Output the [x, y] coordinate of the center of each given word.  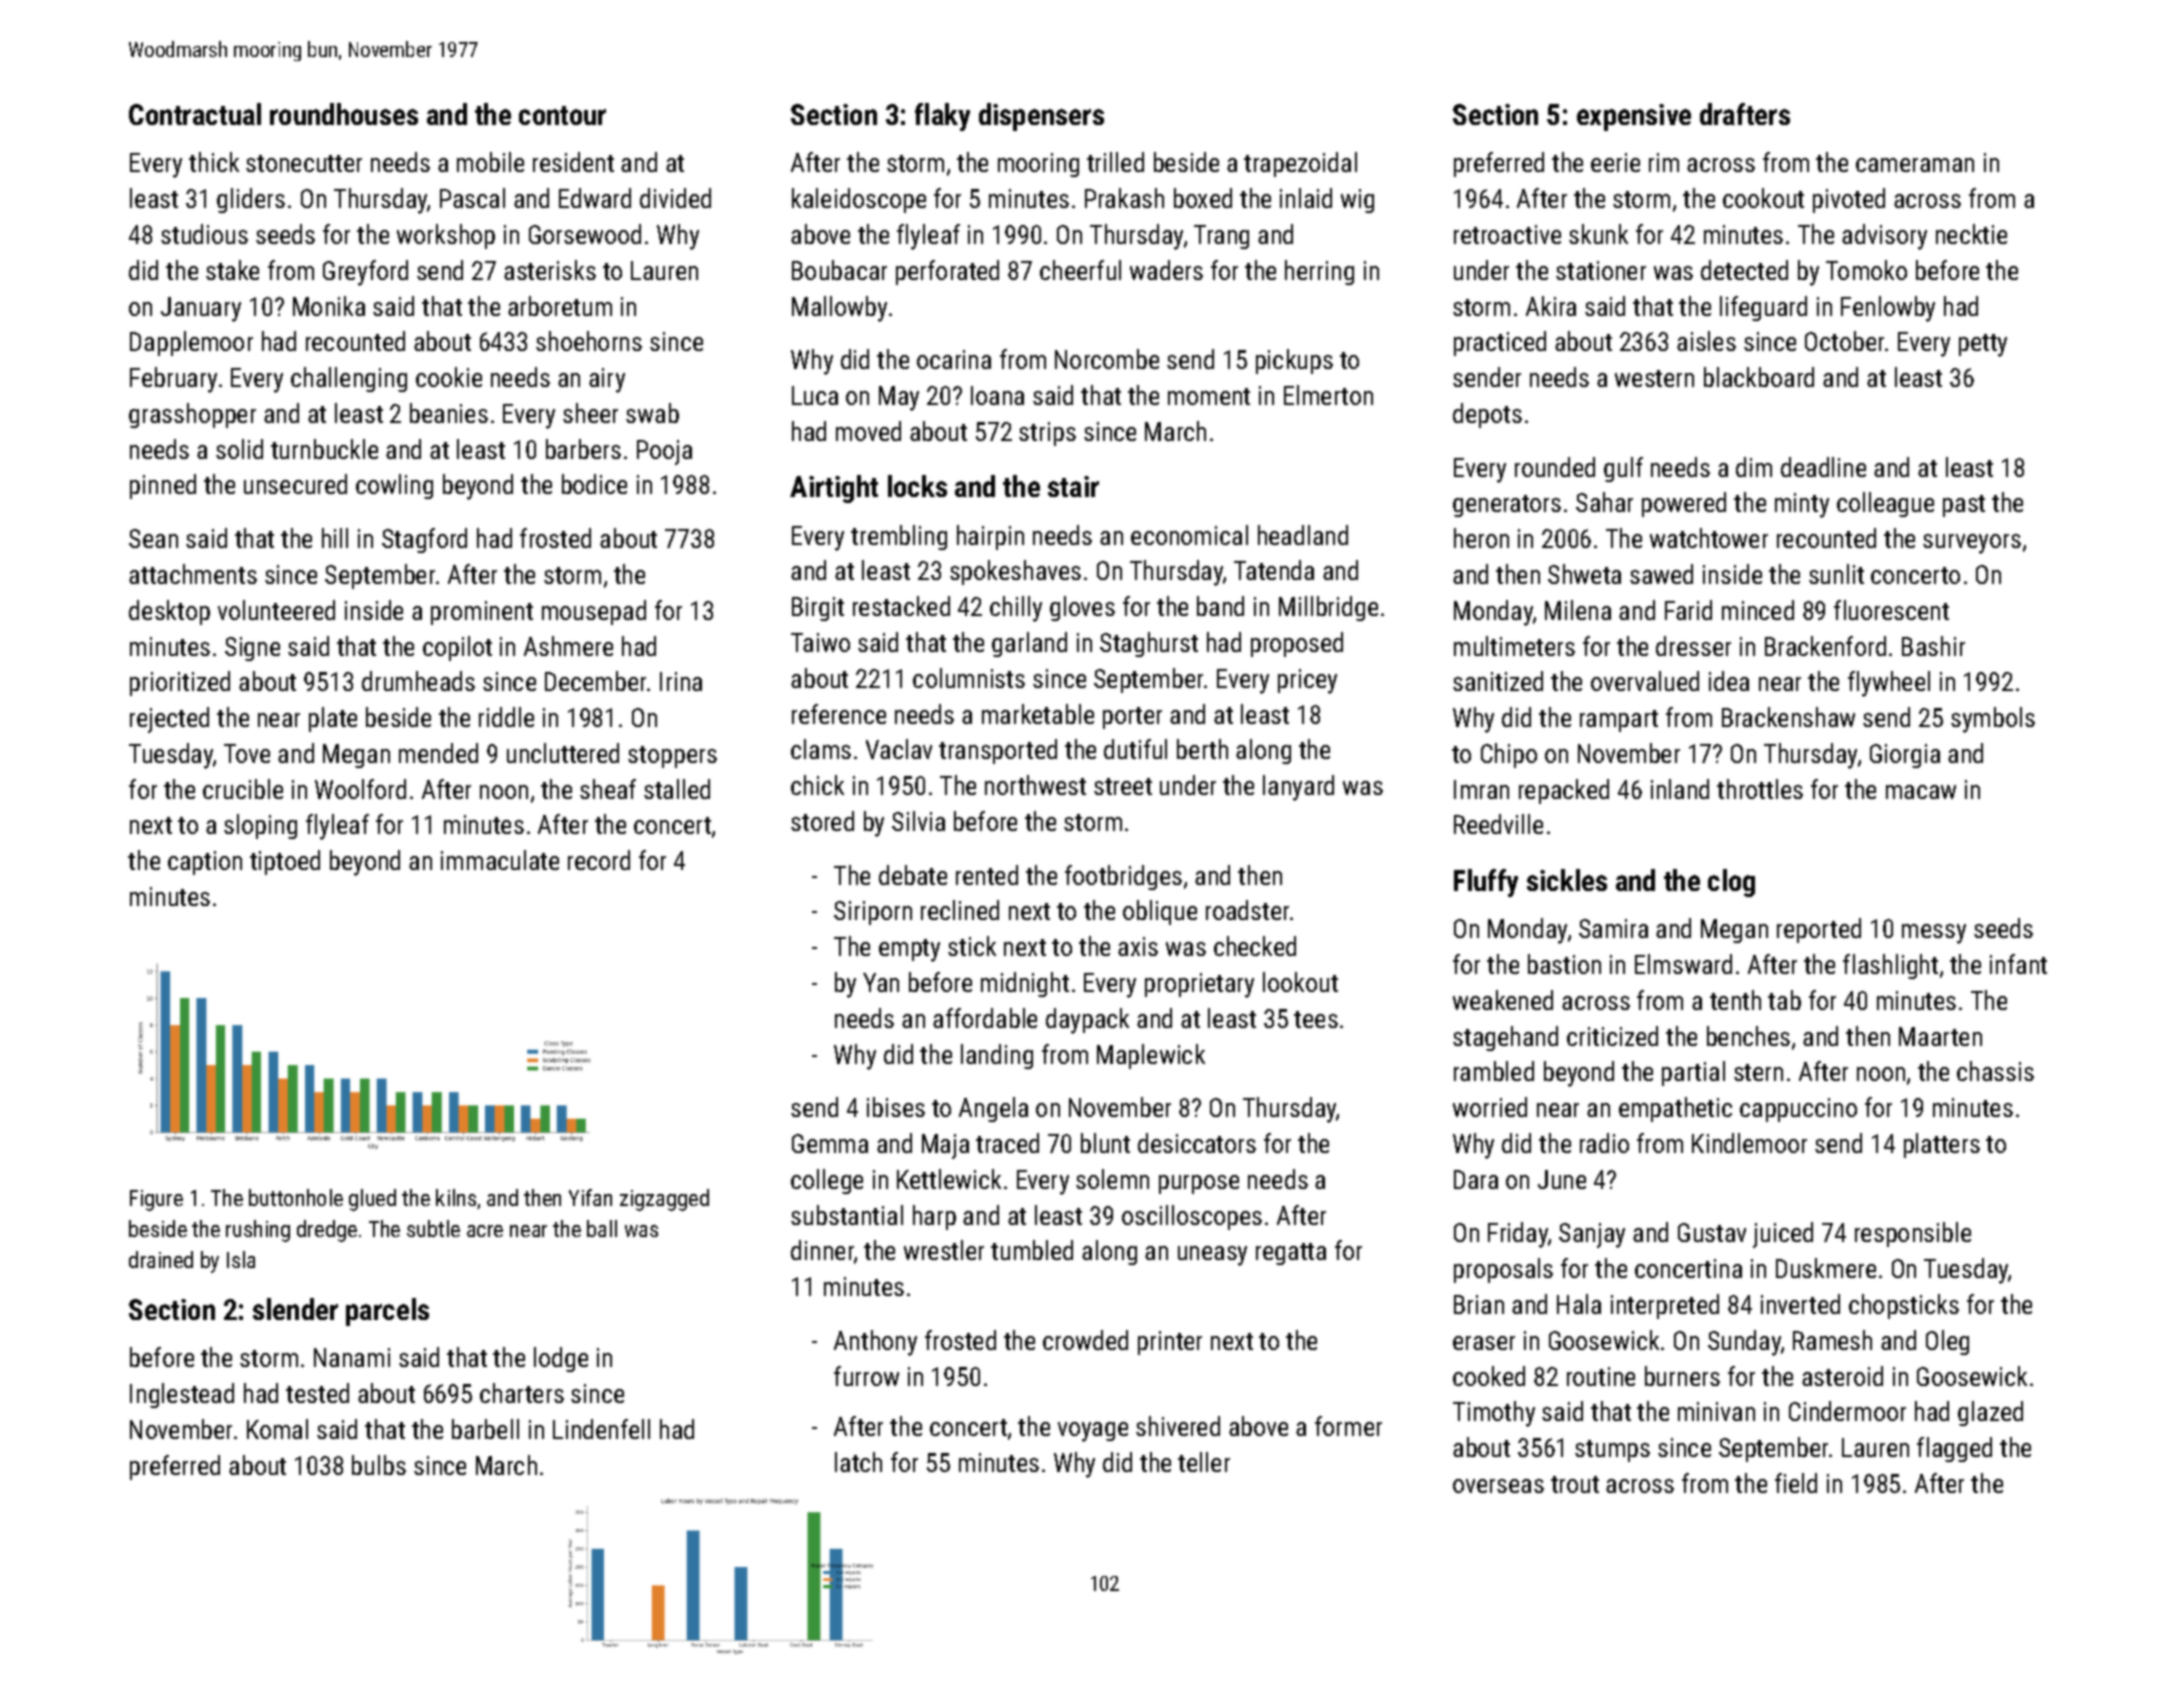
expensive [1634, 117]
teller [1204, 1462]
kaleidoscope [859, 200]
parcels [387, 1312]
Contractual [195, 114]
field [1796, 1483]
